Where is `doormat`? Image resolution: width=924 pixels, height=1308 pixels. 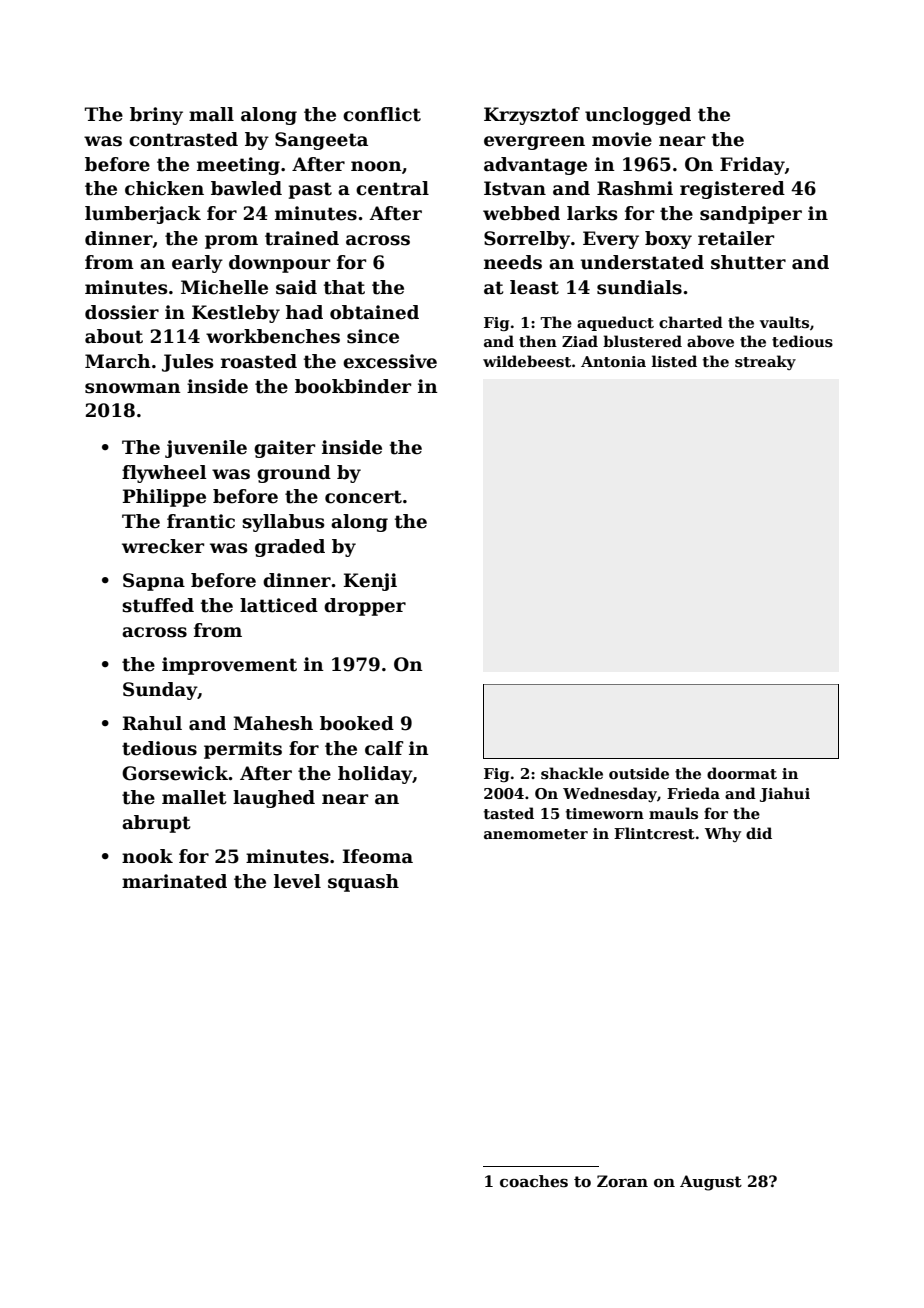
doormat is located at coordinates (742, 773).
